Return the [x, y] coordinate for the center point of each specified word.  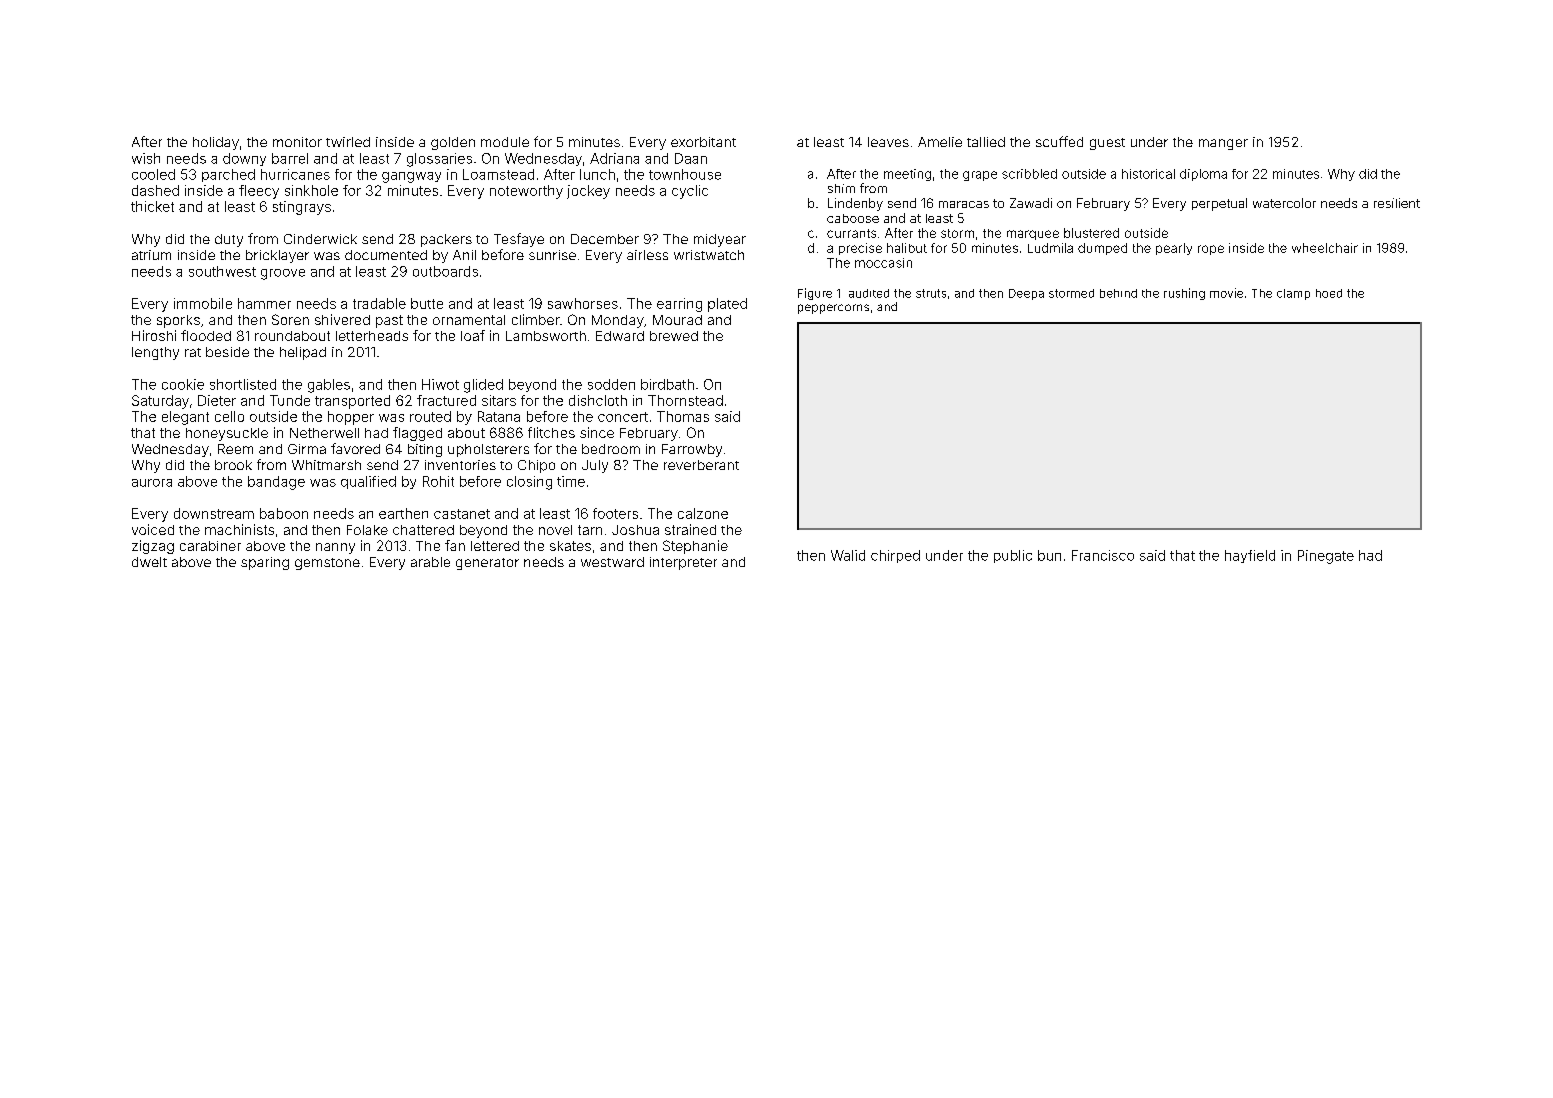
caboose [853, 218]
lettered [495, 546]
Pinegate [1326, 557]
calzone [703, 513]
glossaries [439, 160]
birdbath [667, 384]
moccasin [883, 263]
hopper [351, 418]
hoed [1329, 293]
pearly [1174, 249]
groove [283, 274]
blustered [1091, 233]
